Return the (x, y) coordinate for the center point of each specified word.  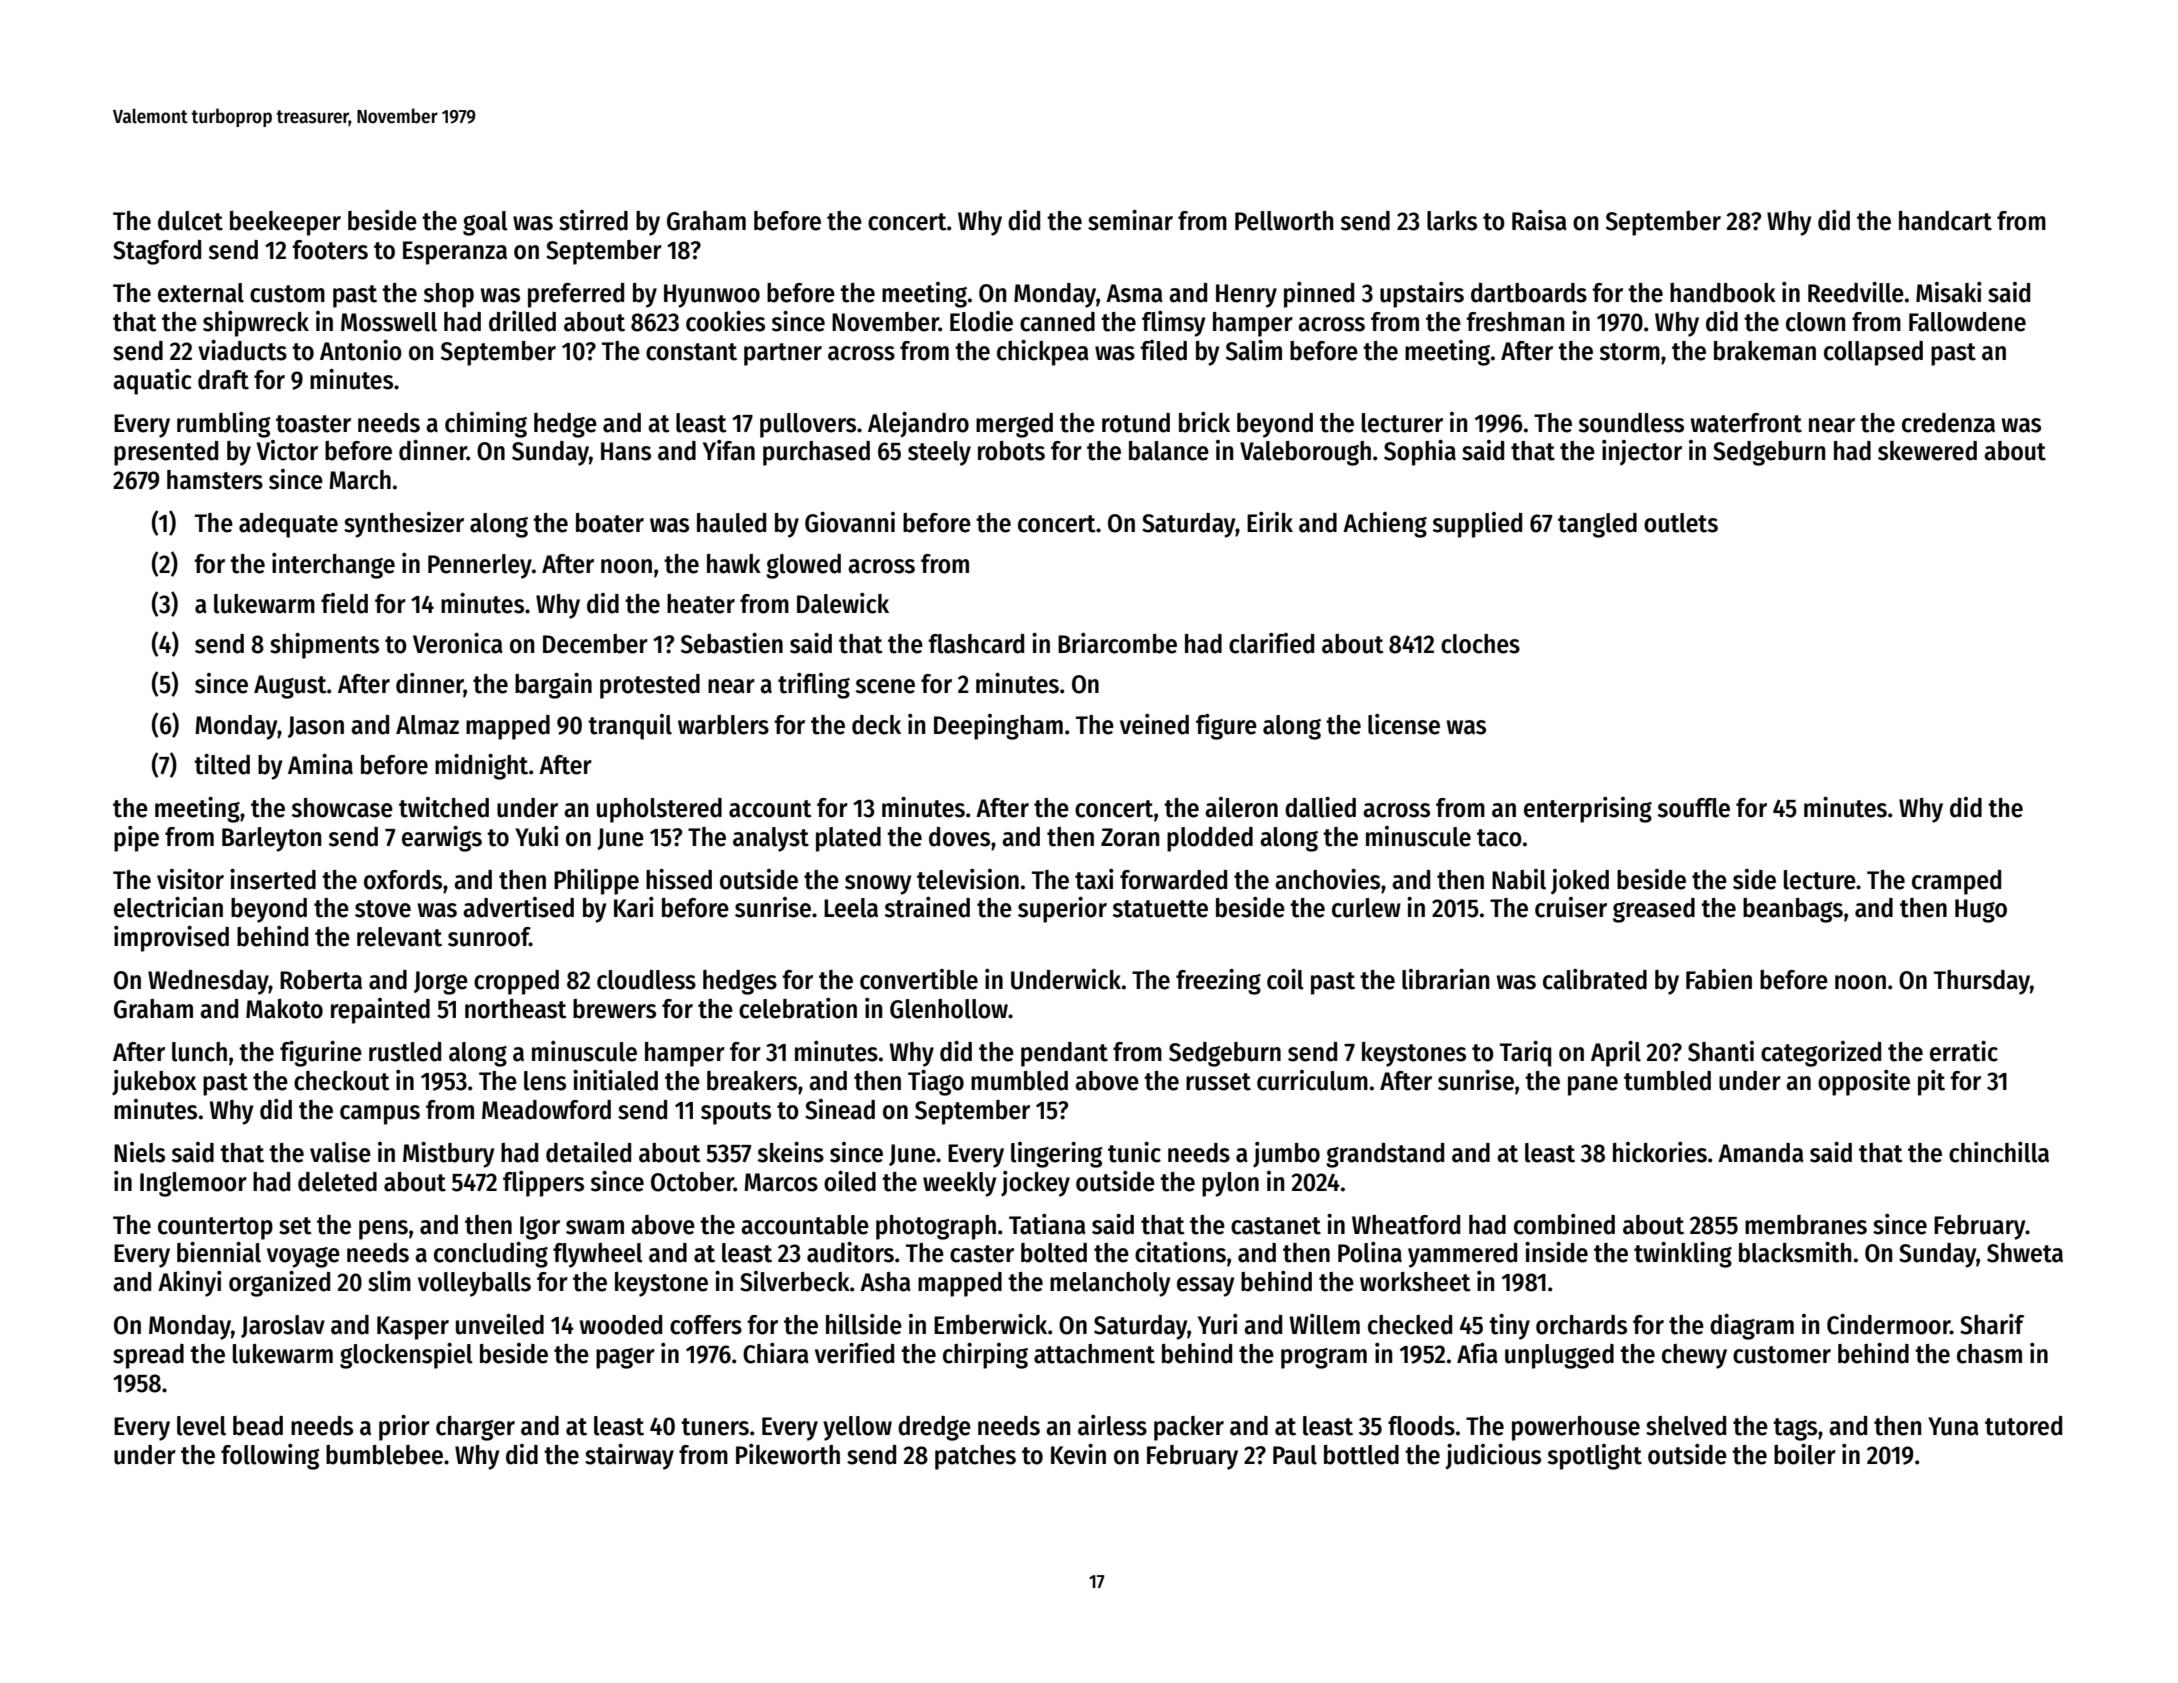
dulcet (190, 221)
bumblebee (384, 1455)
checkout (342, 1081)
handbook (1723, 293)
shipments (324, 646)
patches (975, 1457)
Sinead (840, 1109)
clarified (1271, 643)
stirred (593, 220)
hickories (1660, 1152)
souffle (1694, 808)
